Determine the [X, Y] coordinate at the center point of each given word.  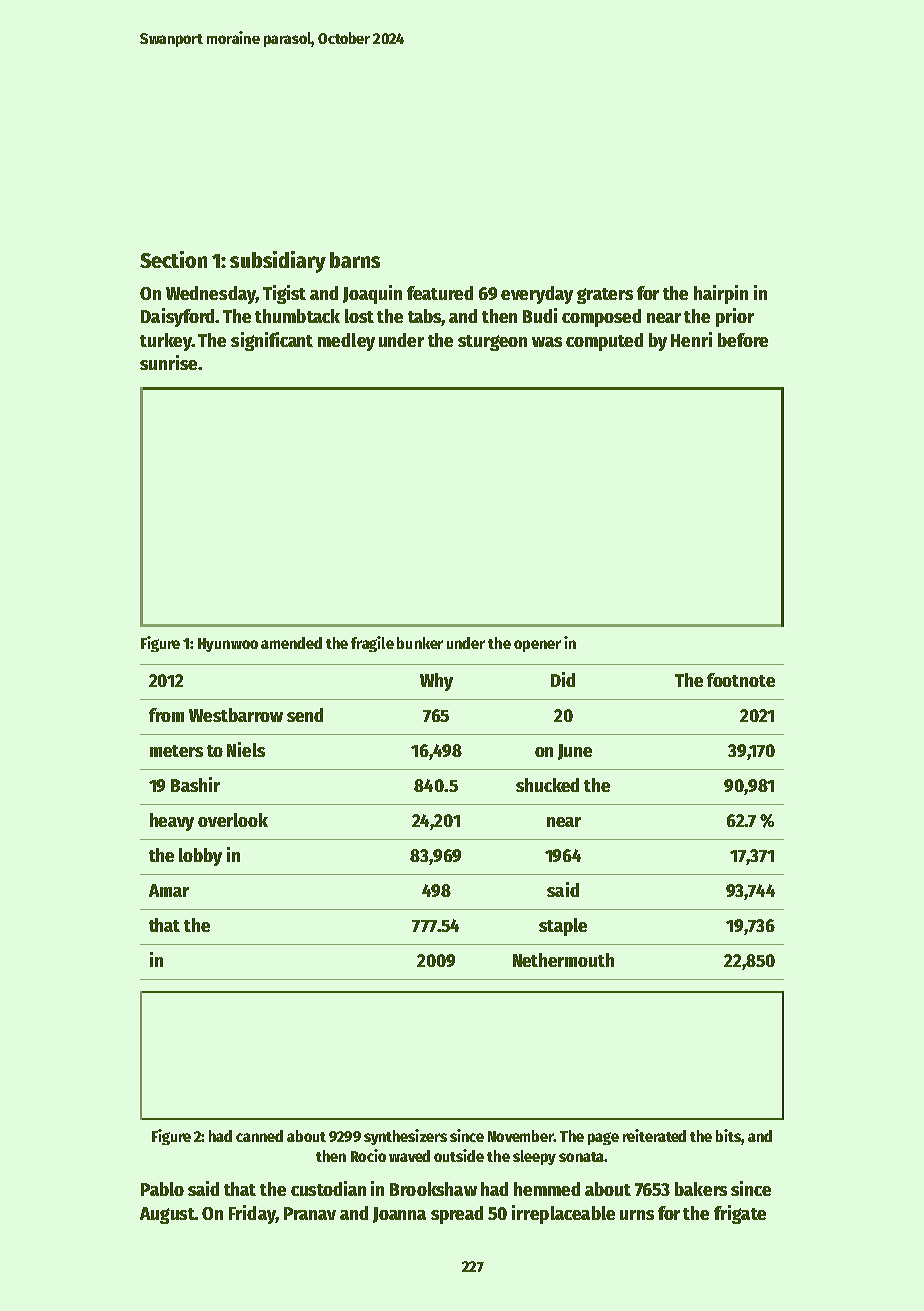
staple [563, 927]
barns [355, 260]
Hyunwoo [228, 645]
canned [259, 1136]
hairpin [721, 294]
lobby [200, 857]
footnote [741, 680]
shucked [547, 785]
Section [173, 259]
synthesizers [405, 1137]
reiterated [654, 1135]
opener [537, 646]
